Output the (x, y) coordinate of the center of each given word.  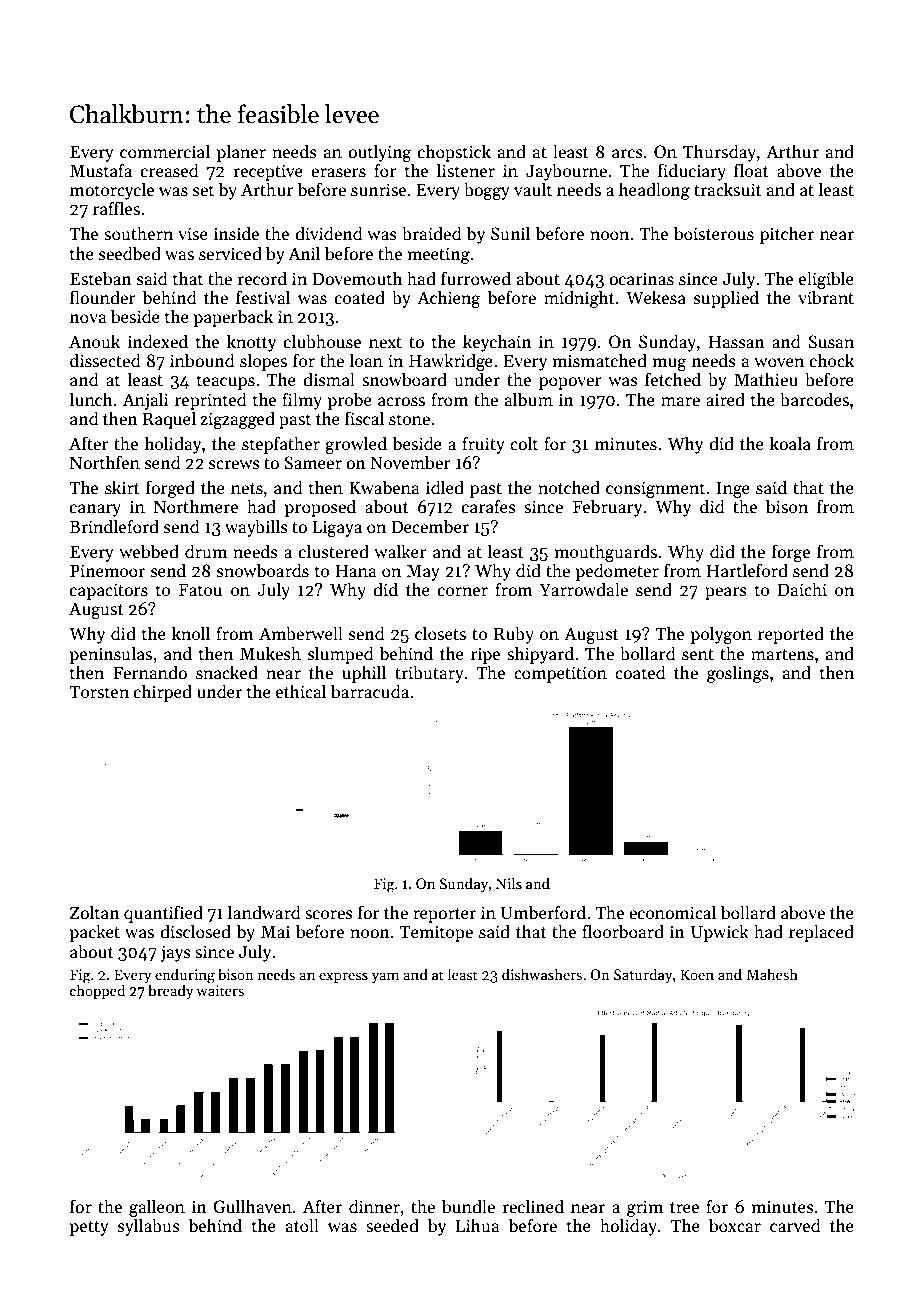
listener (466, 170)
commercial (165, 151)
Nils (509, 883)
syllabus (149, 1227)
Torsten (99, 692)
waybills (256, 528)
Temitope (436, 933)
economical (672, 912)
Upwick (720, 933)
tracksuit (728, 189)
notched (569, 487)
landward (264, 912)
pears (726, 593)
